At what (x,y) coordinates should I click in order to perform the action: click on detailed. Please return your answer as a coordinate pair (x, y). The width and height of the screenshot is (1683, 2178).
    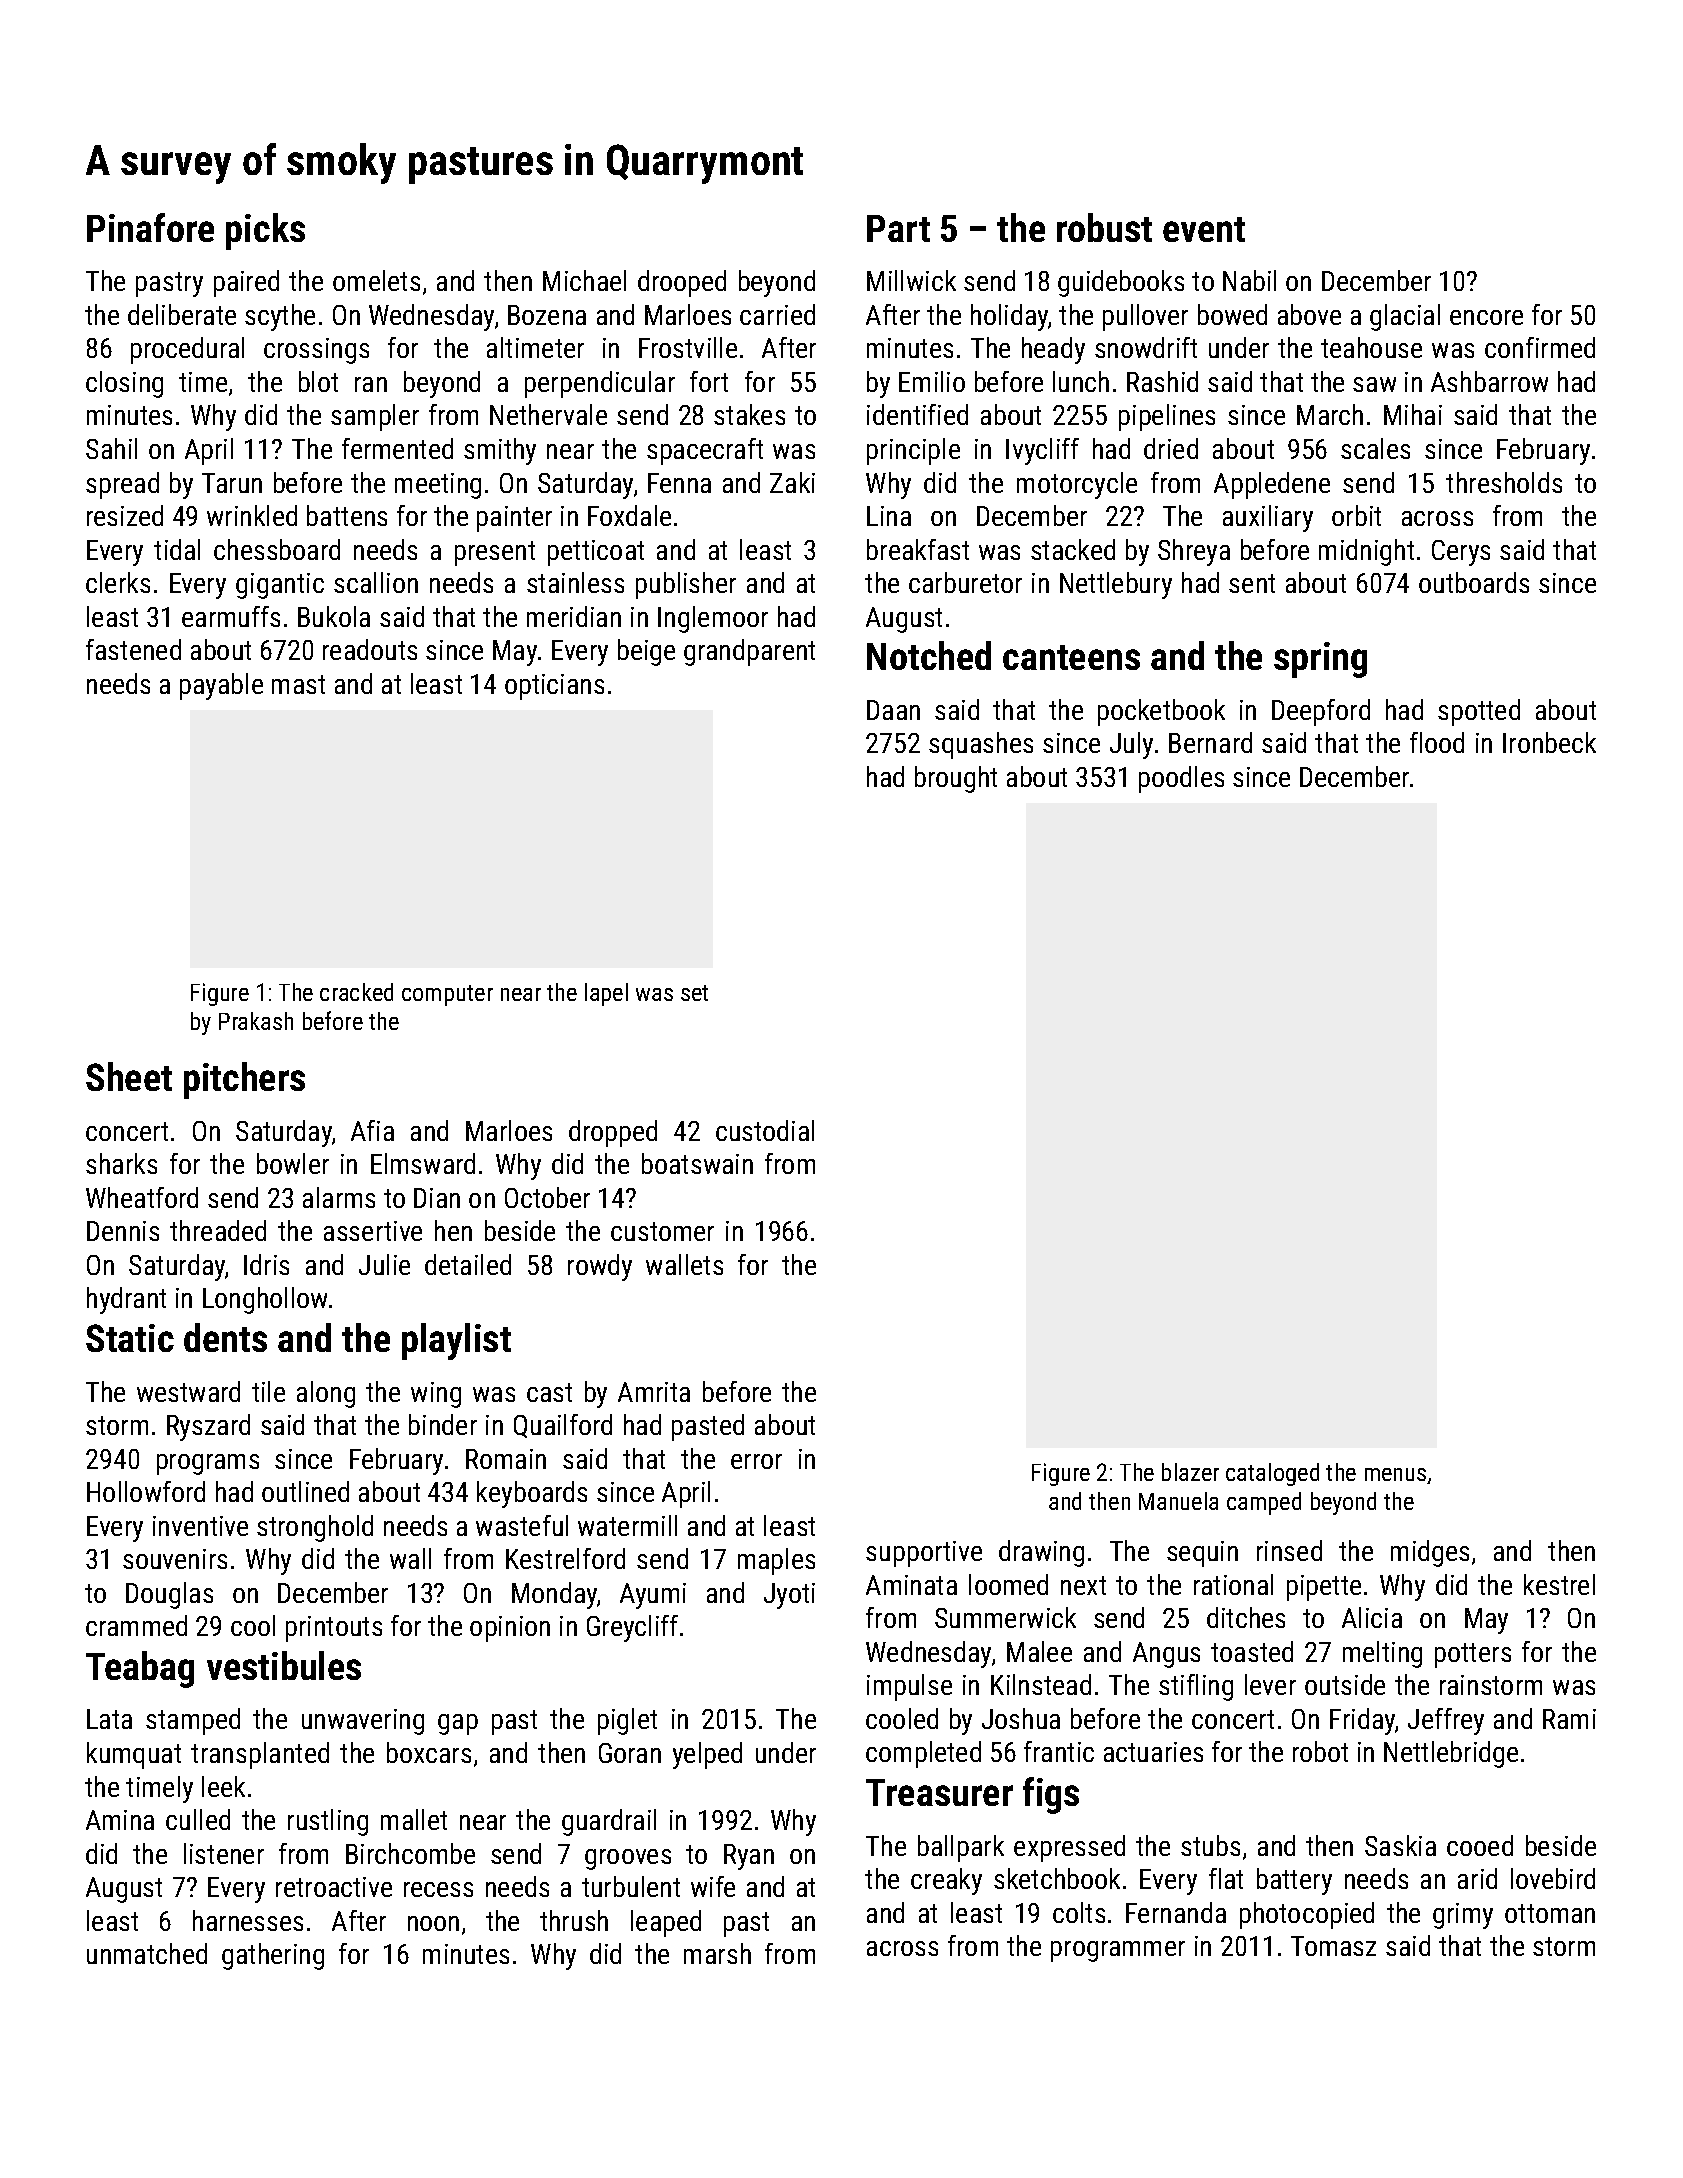
    Looking at the image, I should click on (468, 1264).
